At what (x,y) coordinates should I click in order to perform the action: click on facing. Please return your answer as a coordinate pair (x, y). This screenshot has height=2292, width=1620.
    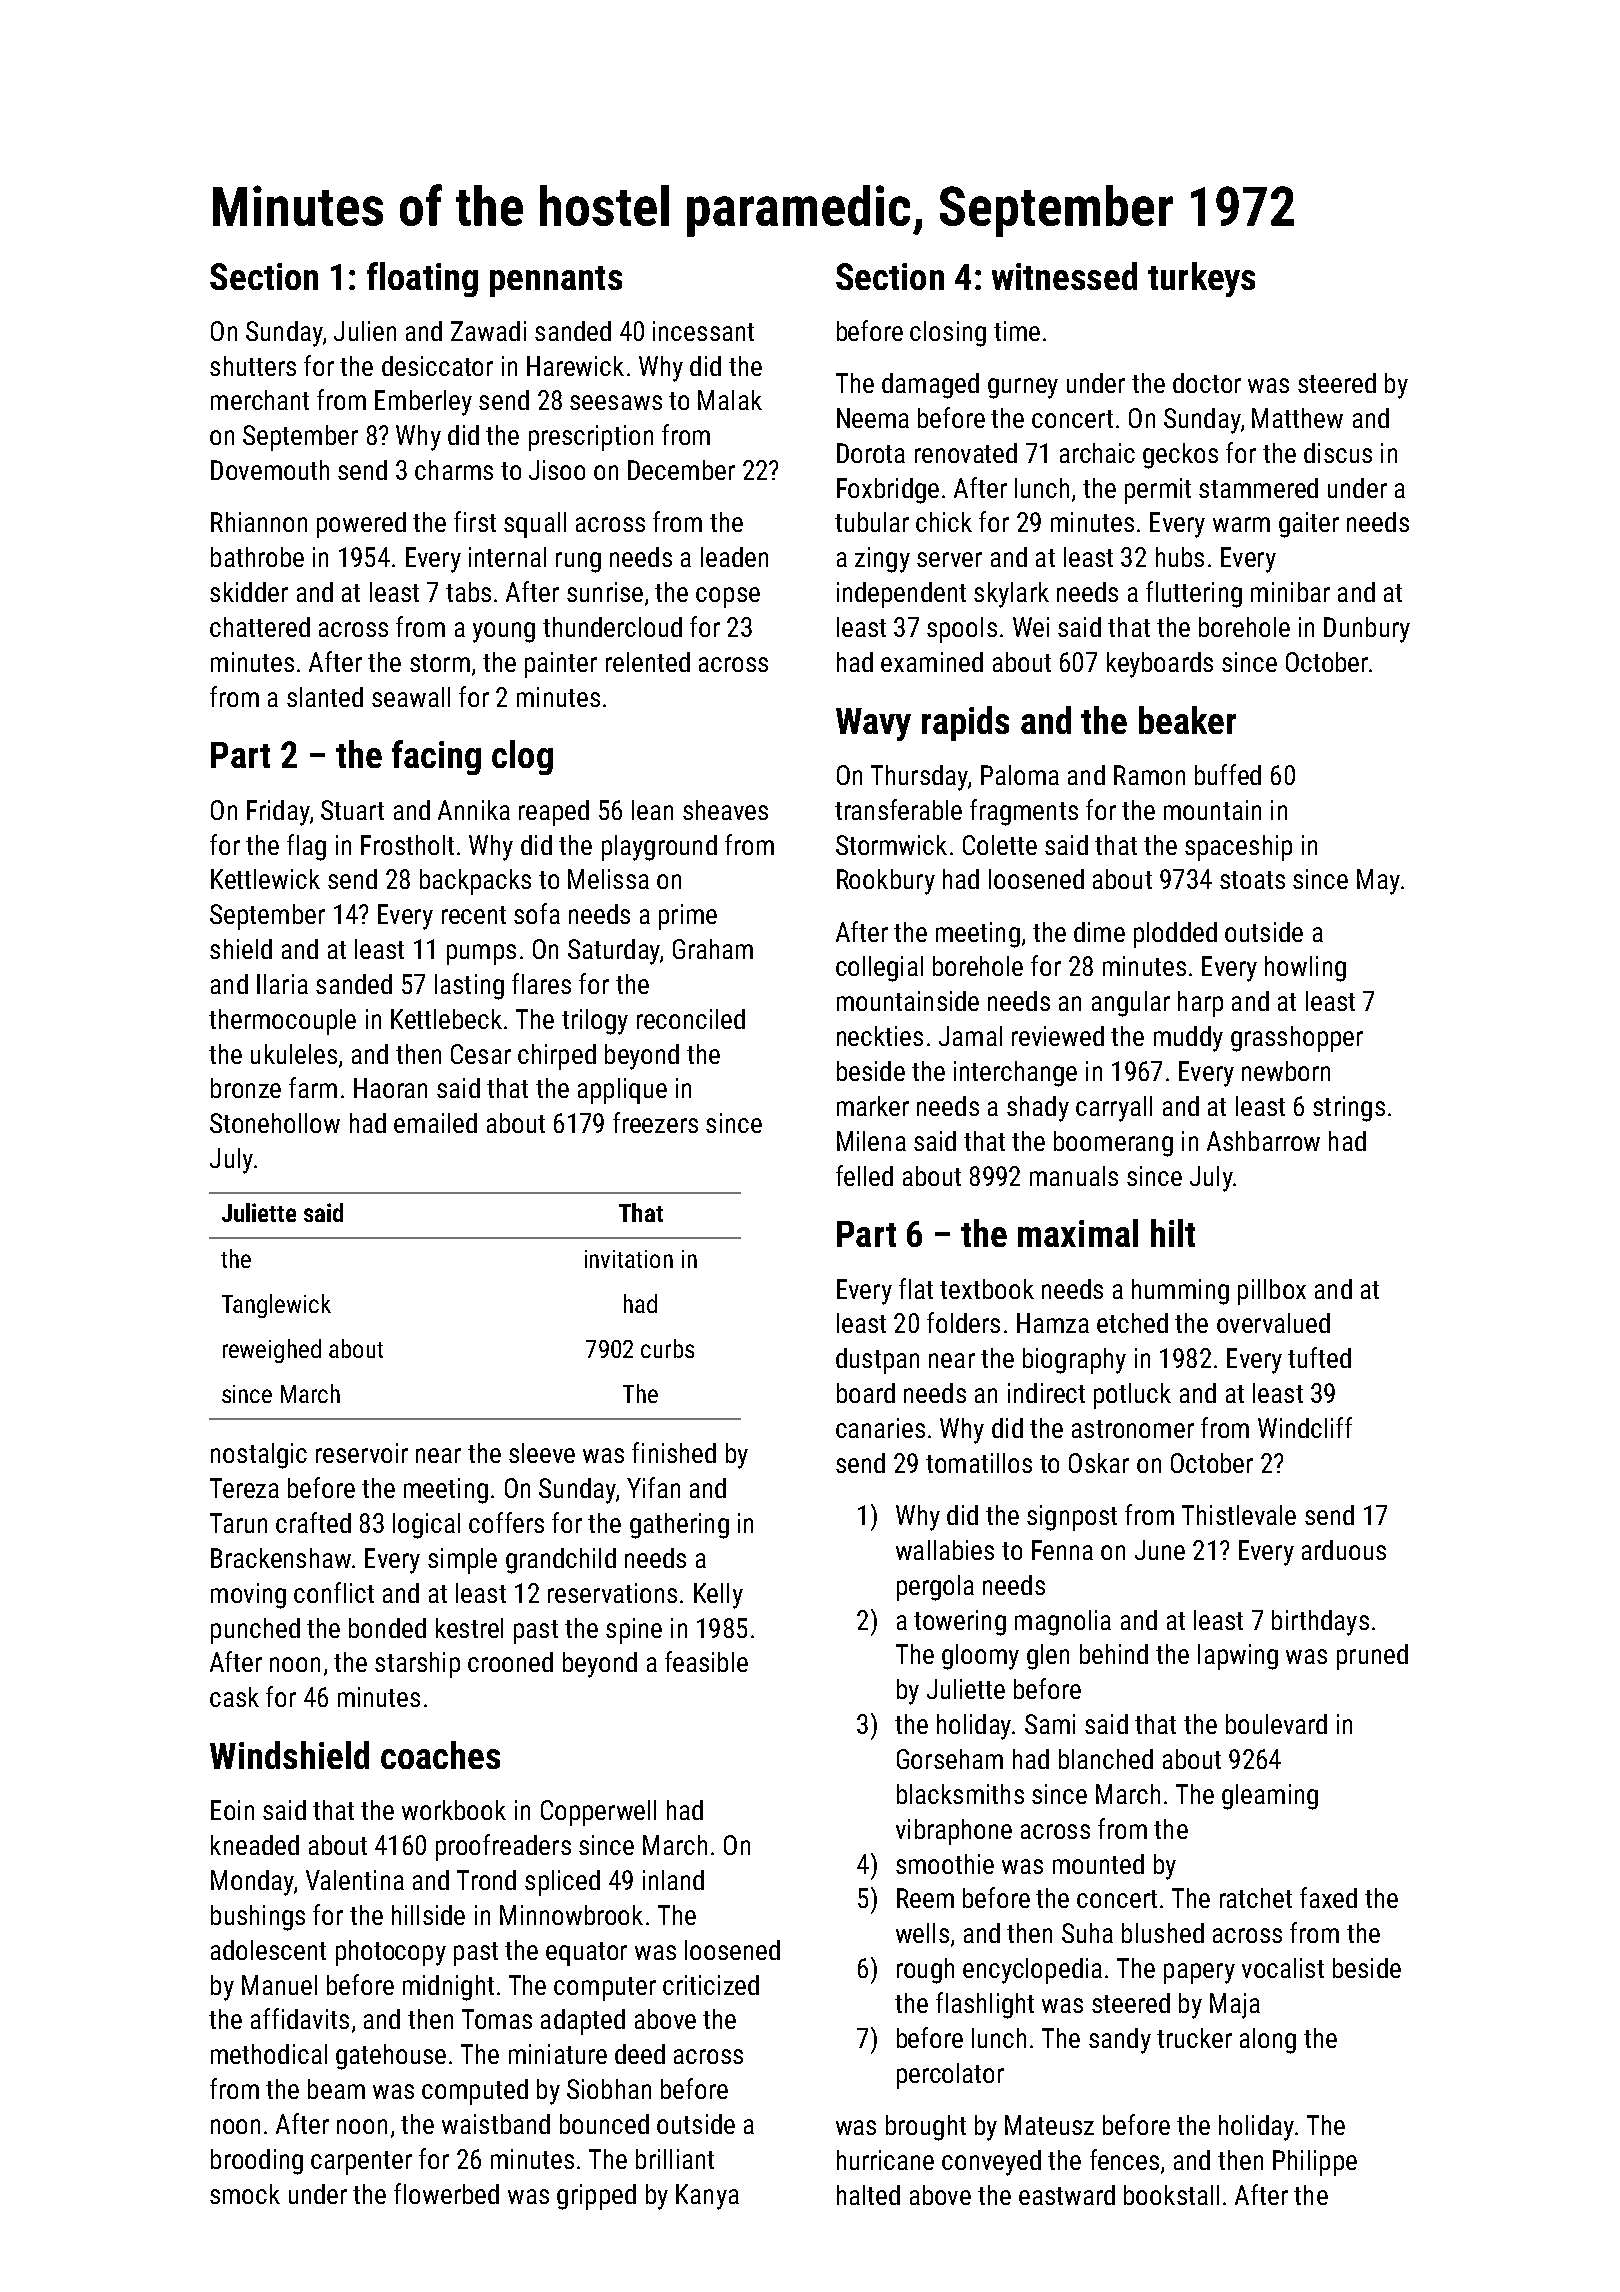
    Looking at the image, I should click on (436, 757).
